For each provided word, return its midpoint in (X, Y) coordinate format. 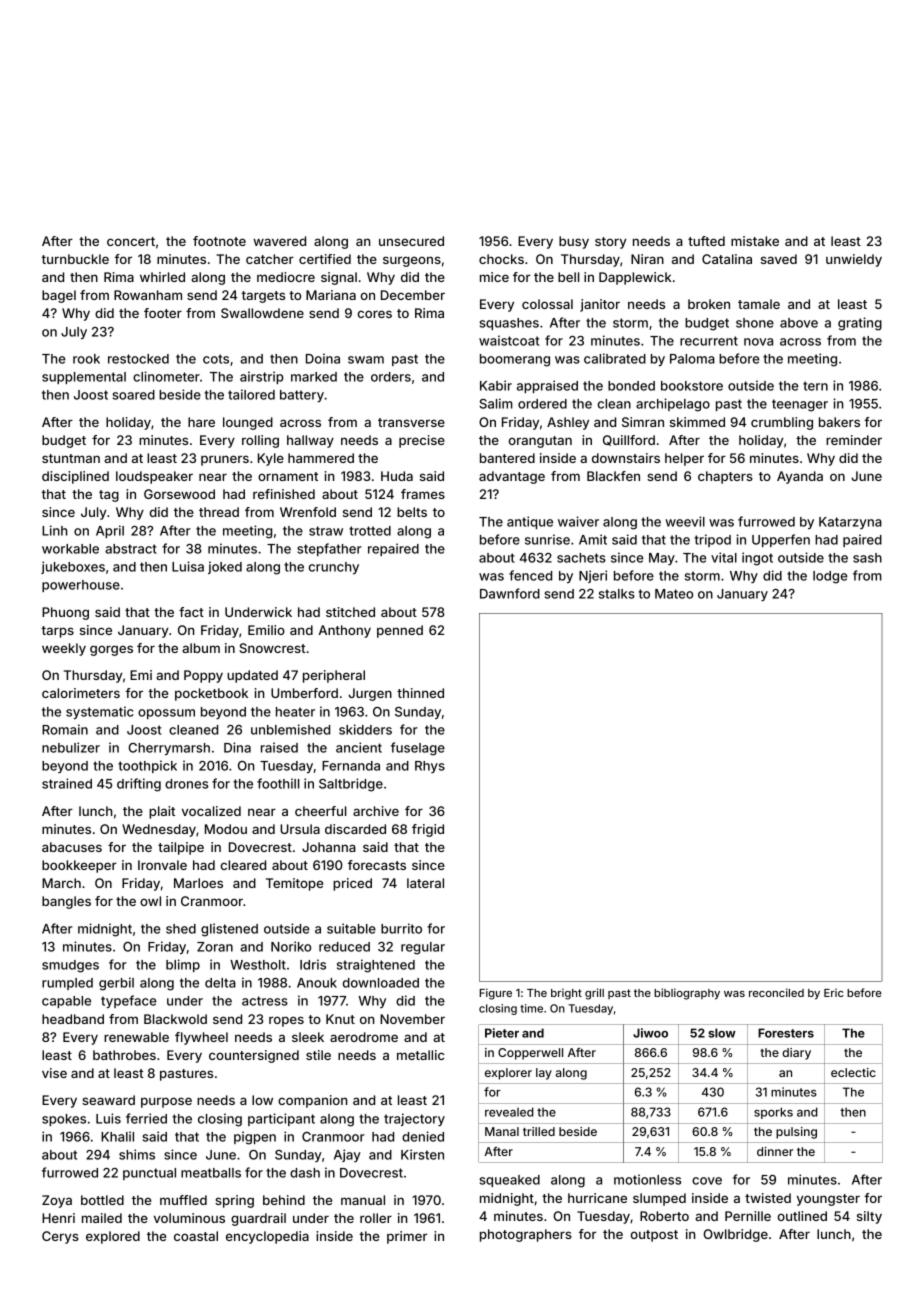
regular (423, 948)
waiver (578, 521)
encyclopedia (267, 1237)
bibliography (687, 994)
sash (867, 558)
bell (568, 277)
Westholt (258, 965)
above (799, 323)
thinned (420, 693)
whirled (162, 277)
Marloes (198, 883)
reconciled (776, 992)
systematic (100, 712)
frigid (428, 830)
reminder (854, 440)
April (110, 531)
